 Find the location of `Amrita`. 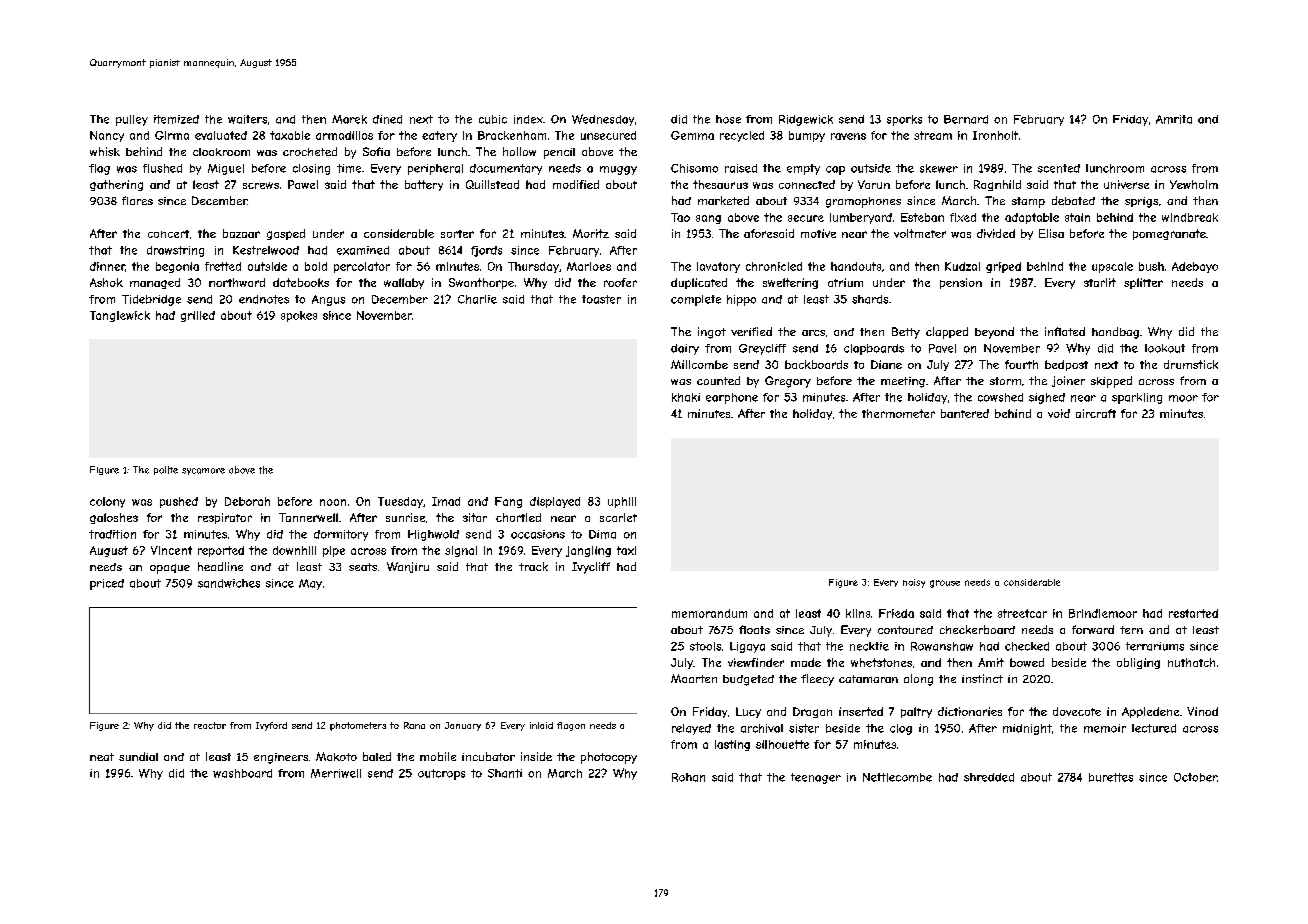

Amrita is located at coordinates (1174, 119).
